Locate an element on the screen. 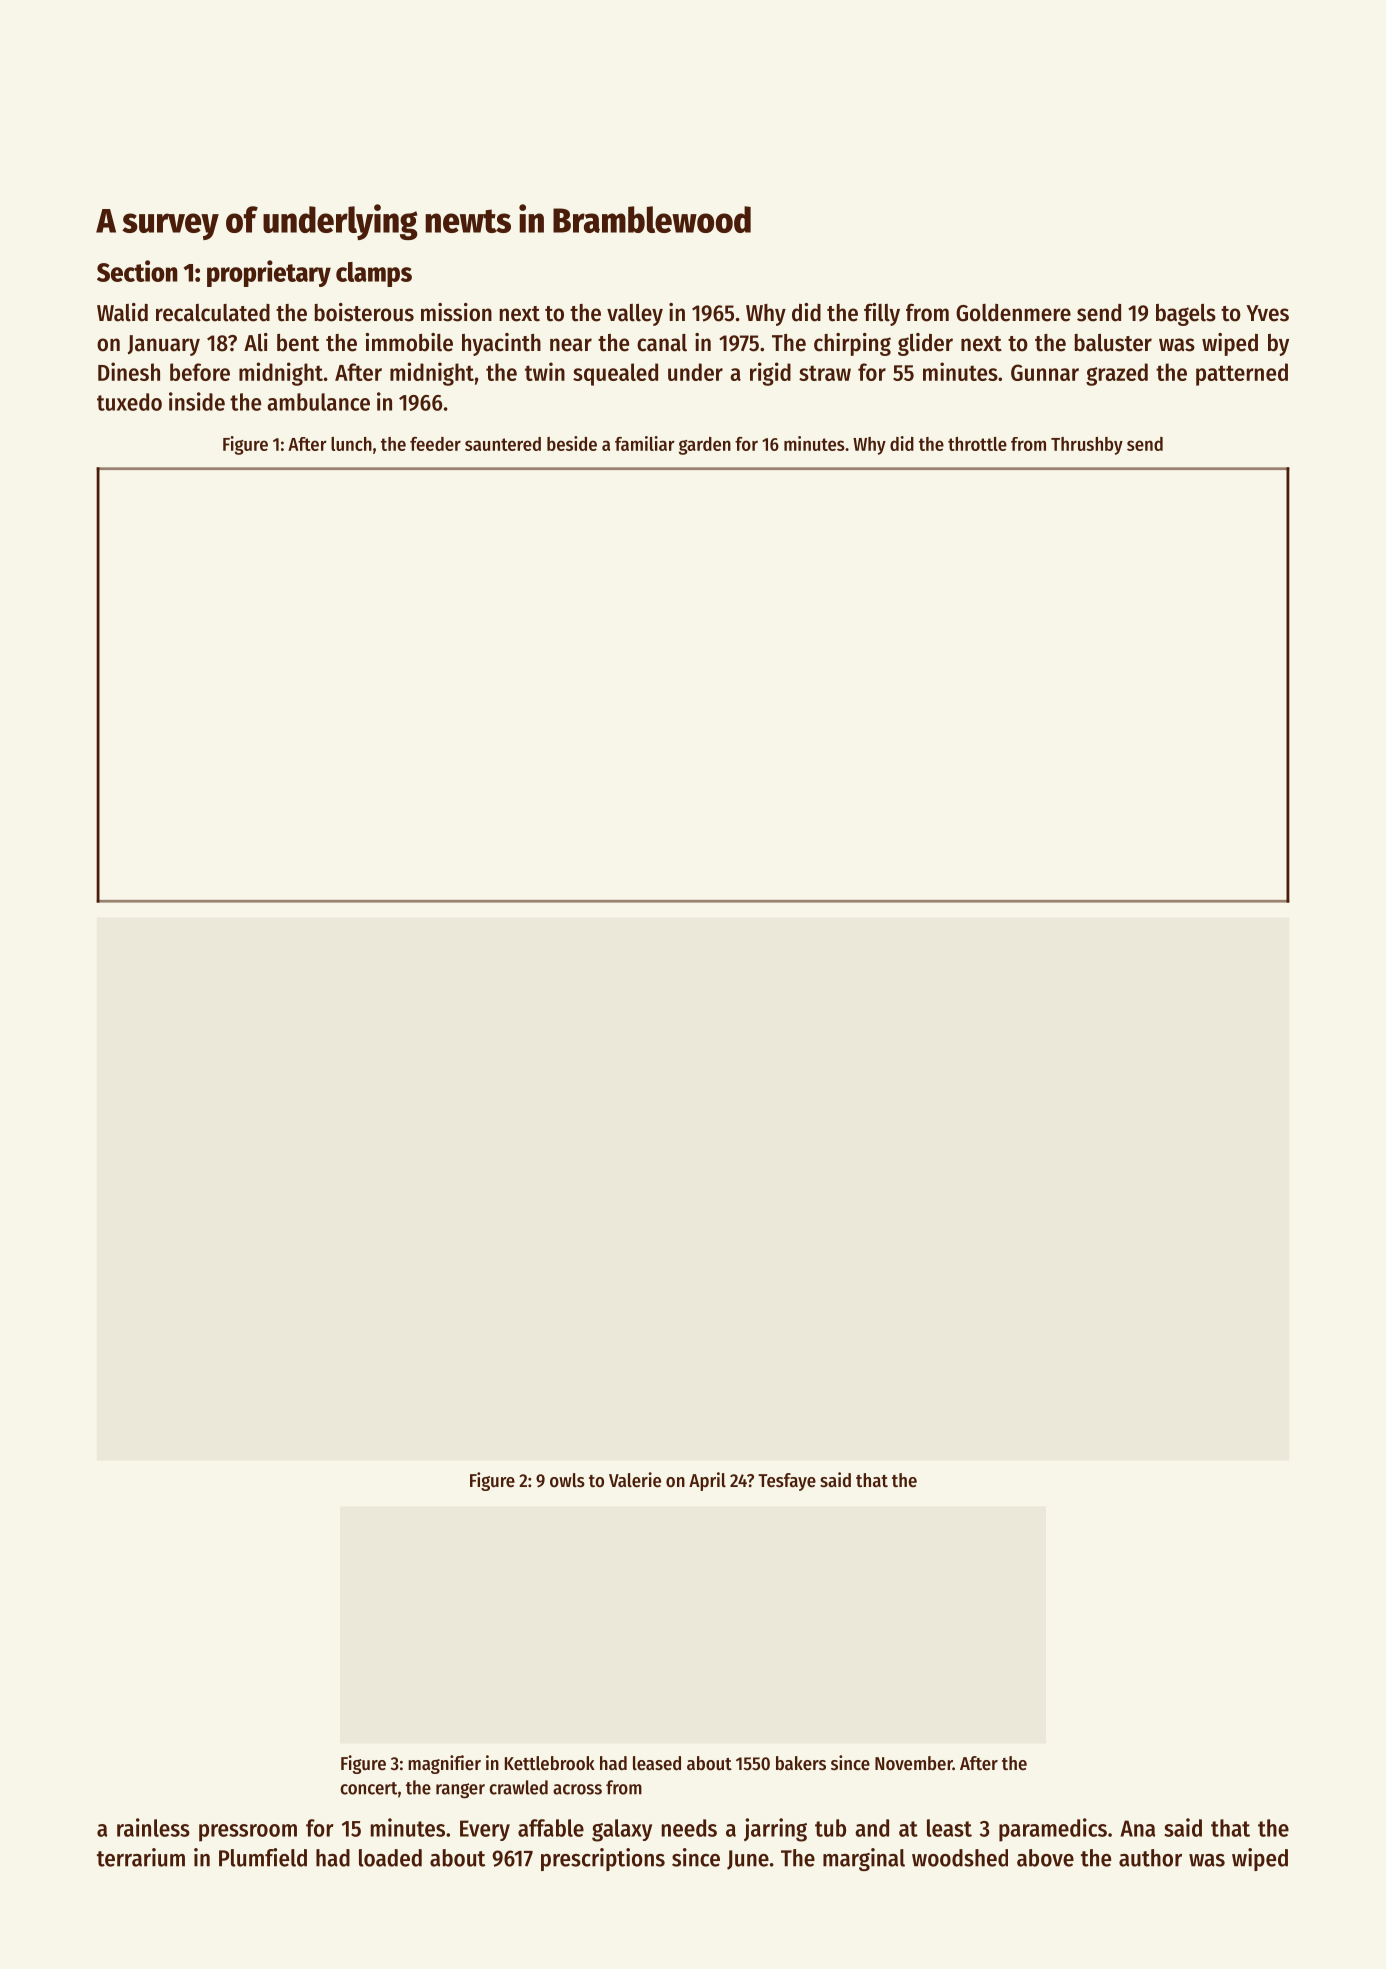  Kettlebrook is located at coordinates (550, 1763).
